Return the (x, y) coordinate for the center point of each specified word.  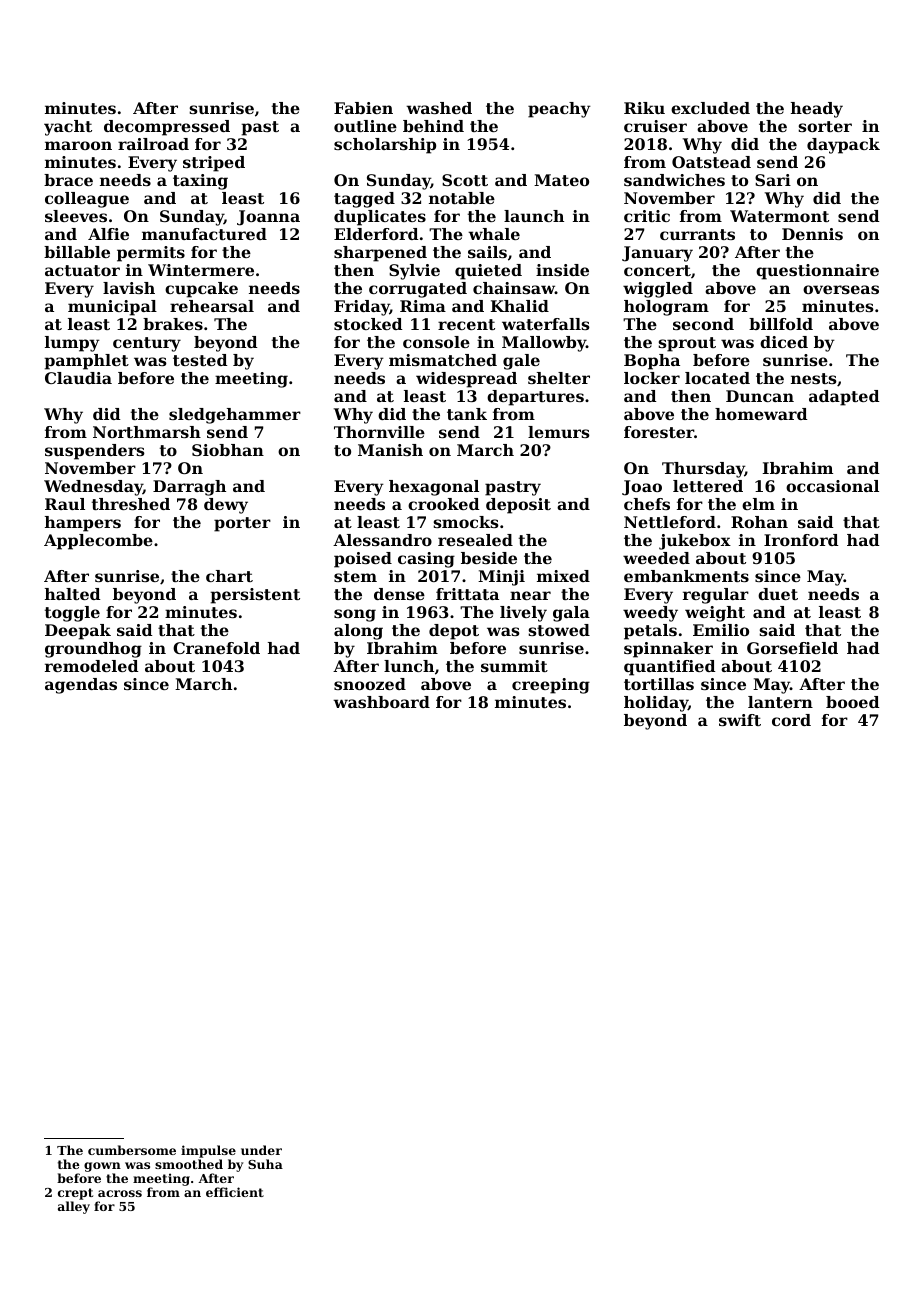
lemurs (559, 432)
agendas (81, 686)
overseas (841, 289)
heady (817, 110)
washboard (381, 702)
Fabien (363, 108)
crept (75, 1194)
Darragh (189, 488)
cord (791, 720)
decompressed (167, 128)
